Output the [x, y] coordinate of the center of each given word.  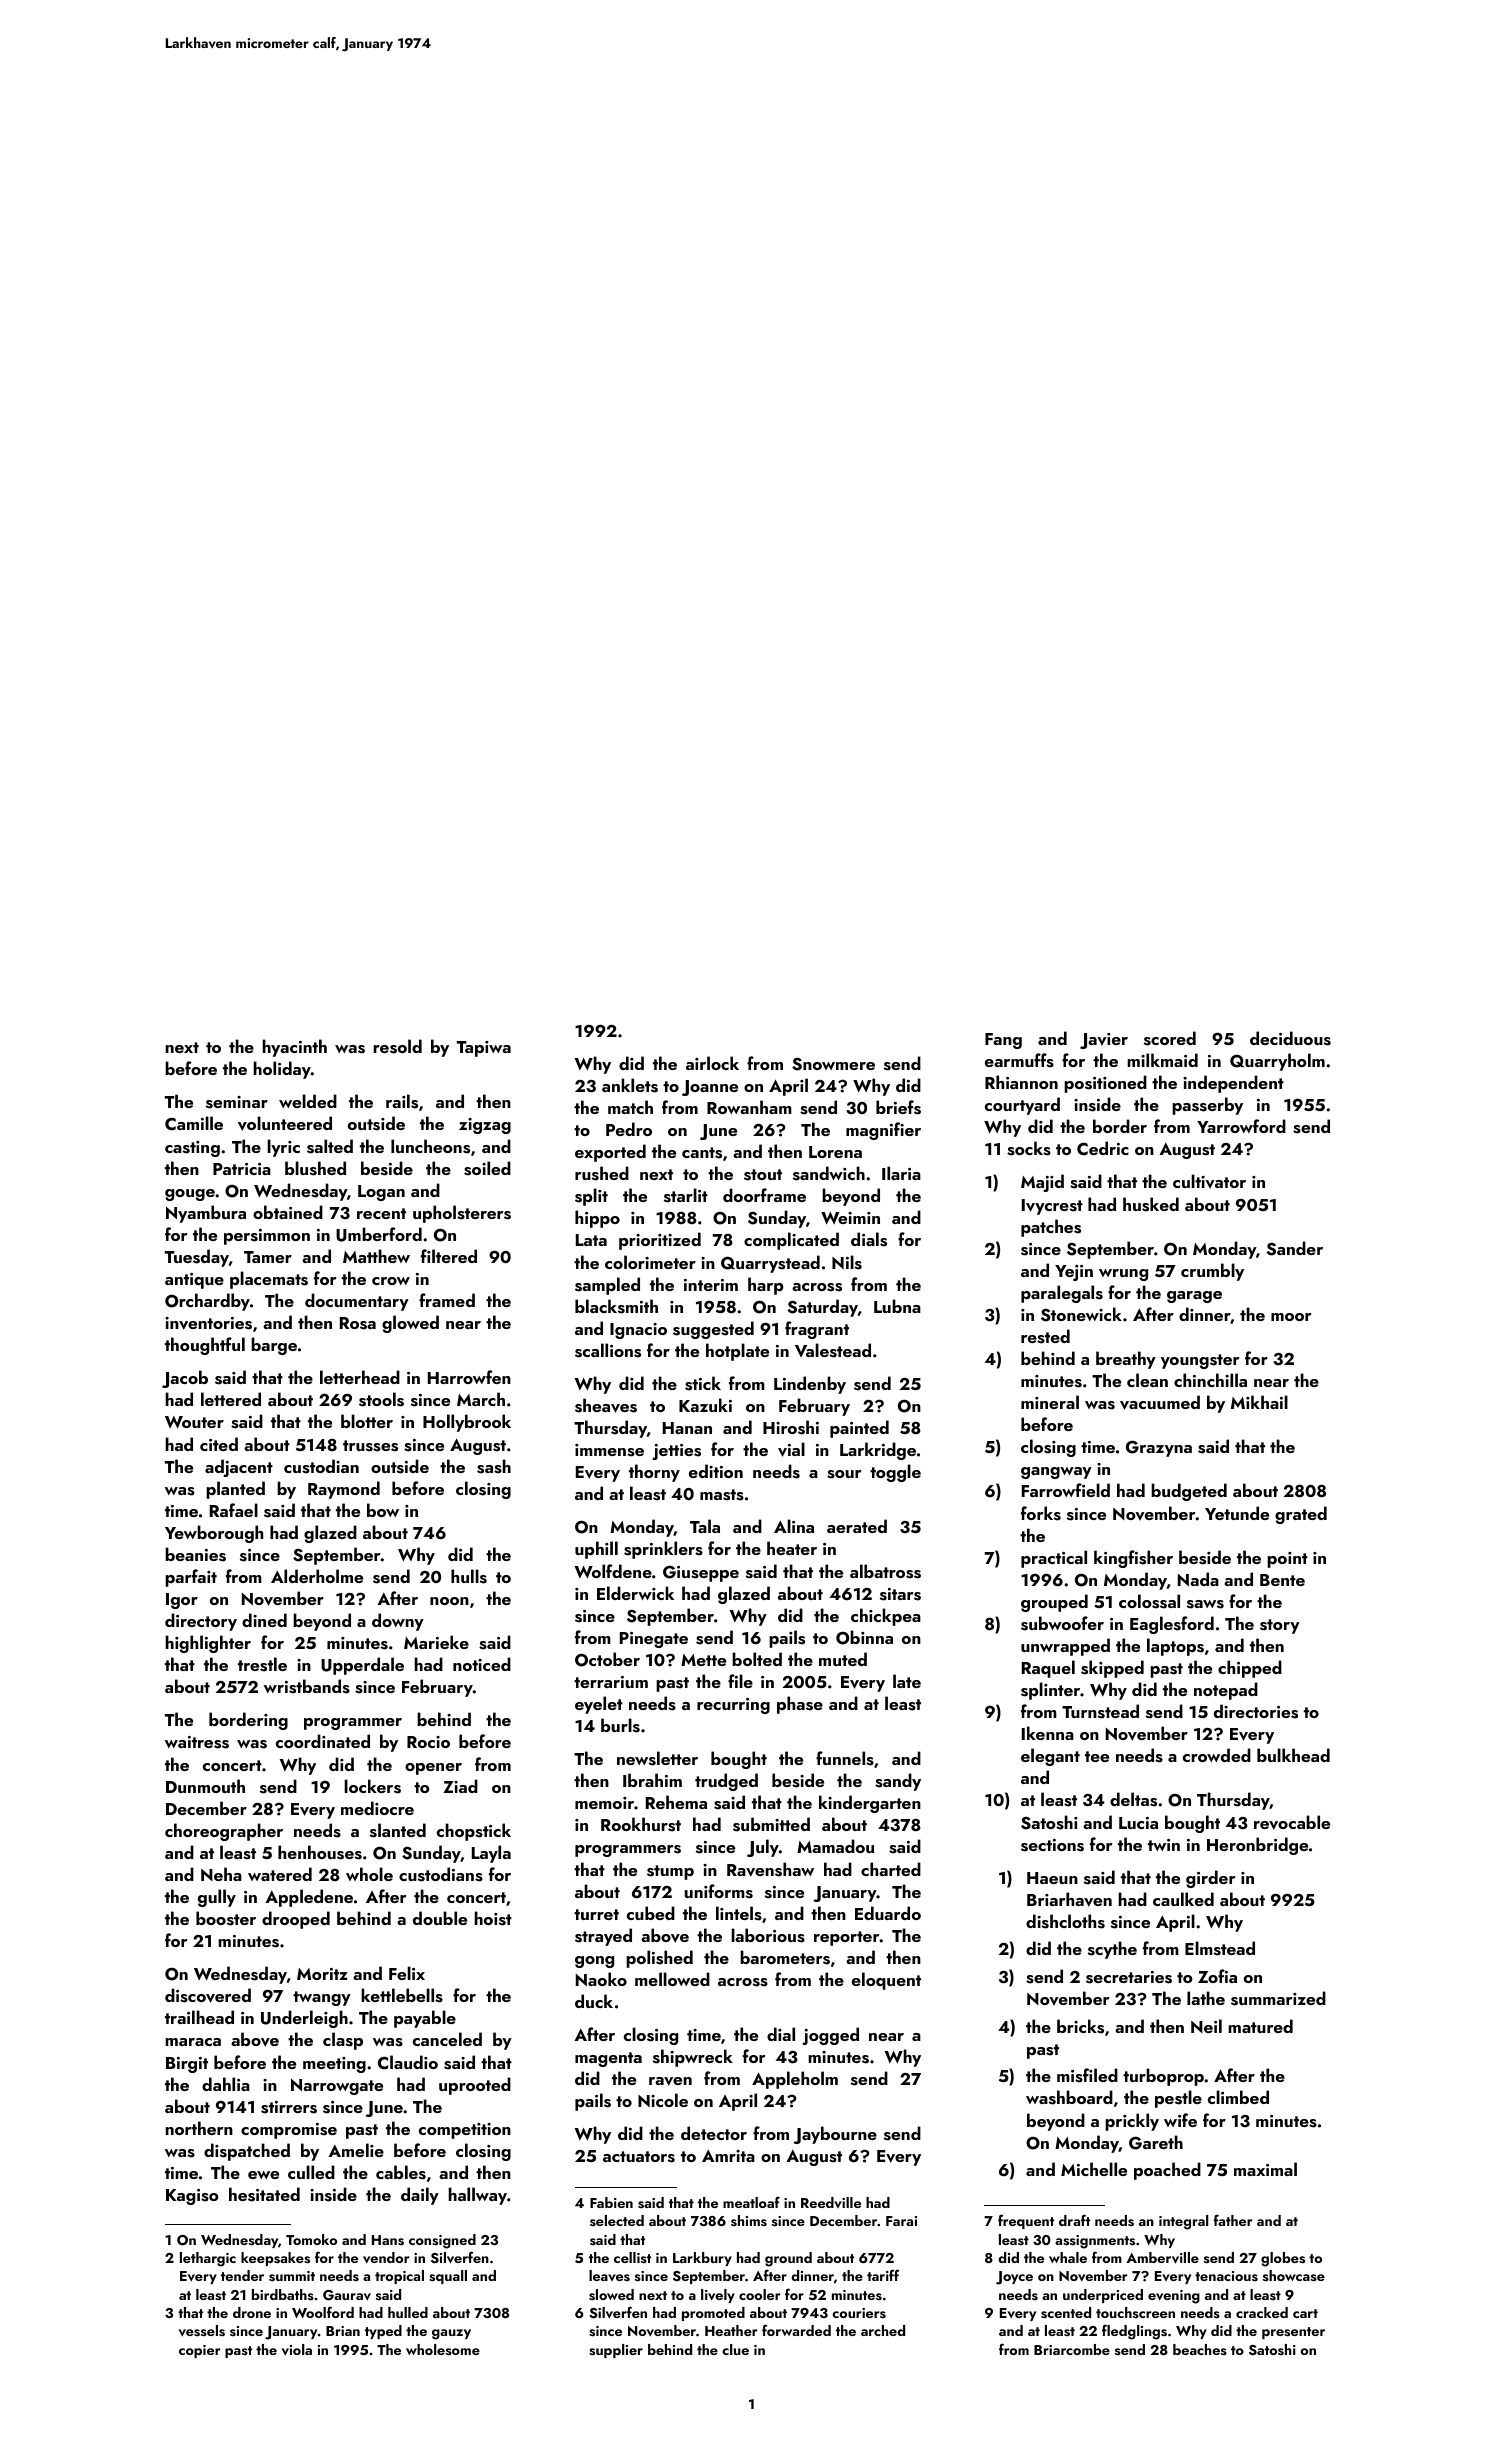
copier [199, 2351]
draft [1074, 2220]
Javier [1104, 1041]
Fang [1003, 1041]
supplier [616, 2351]
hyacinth [294, 1048]
